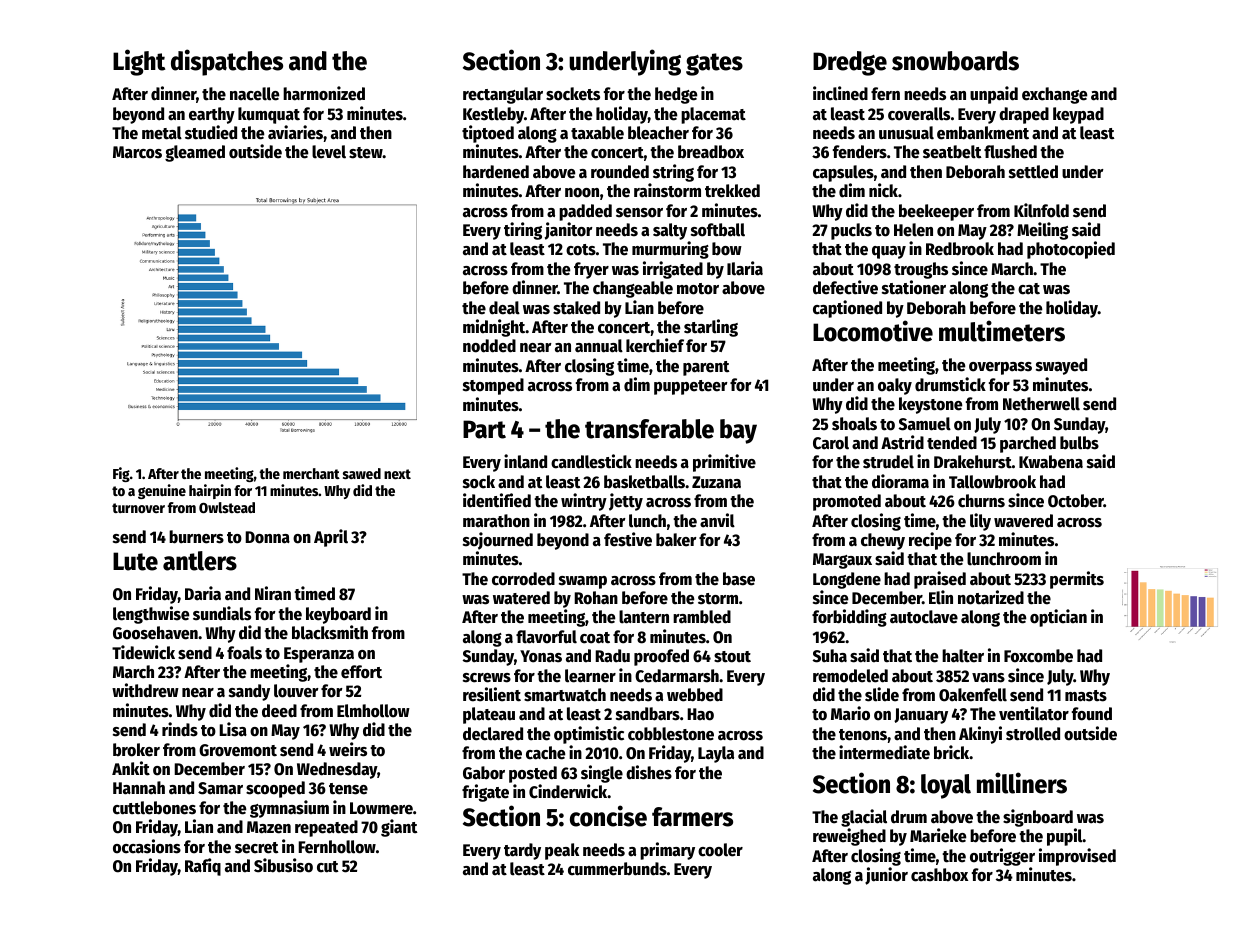 The width and height of the page is (1233, 952). What do you see at coordinates (203, 867) in the page?
I see `Rafiq` at bounding box center [203, 867].
